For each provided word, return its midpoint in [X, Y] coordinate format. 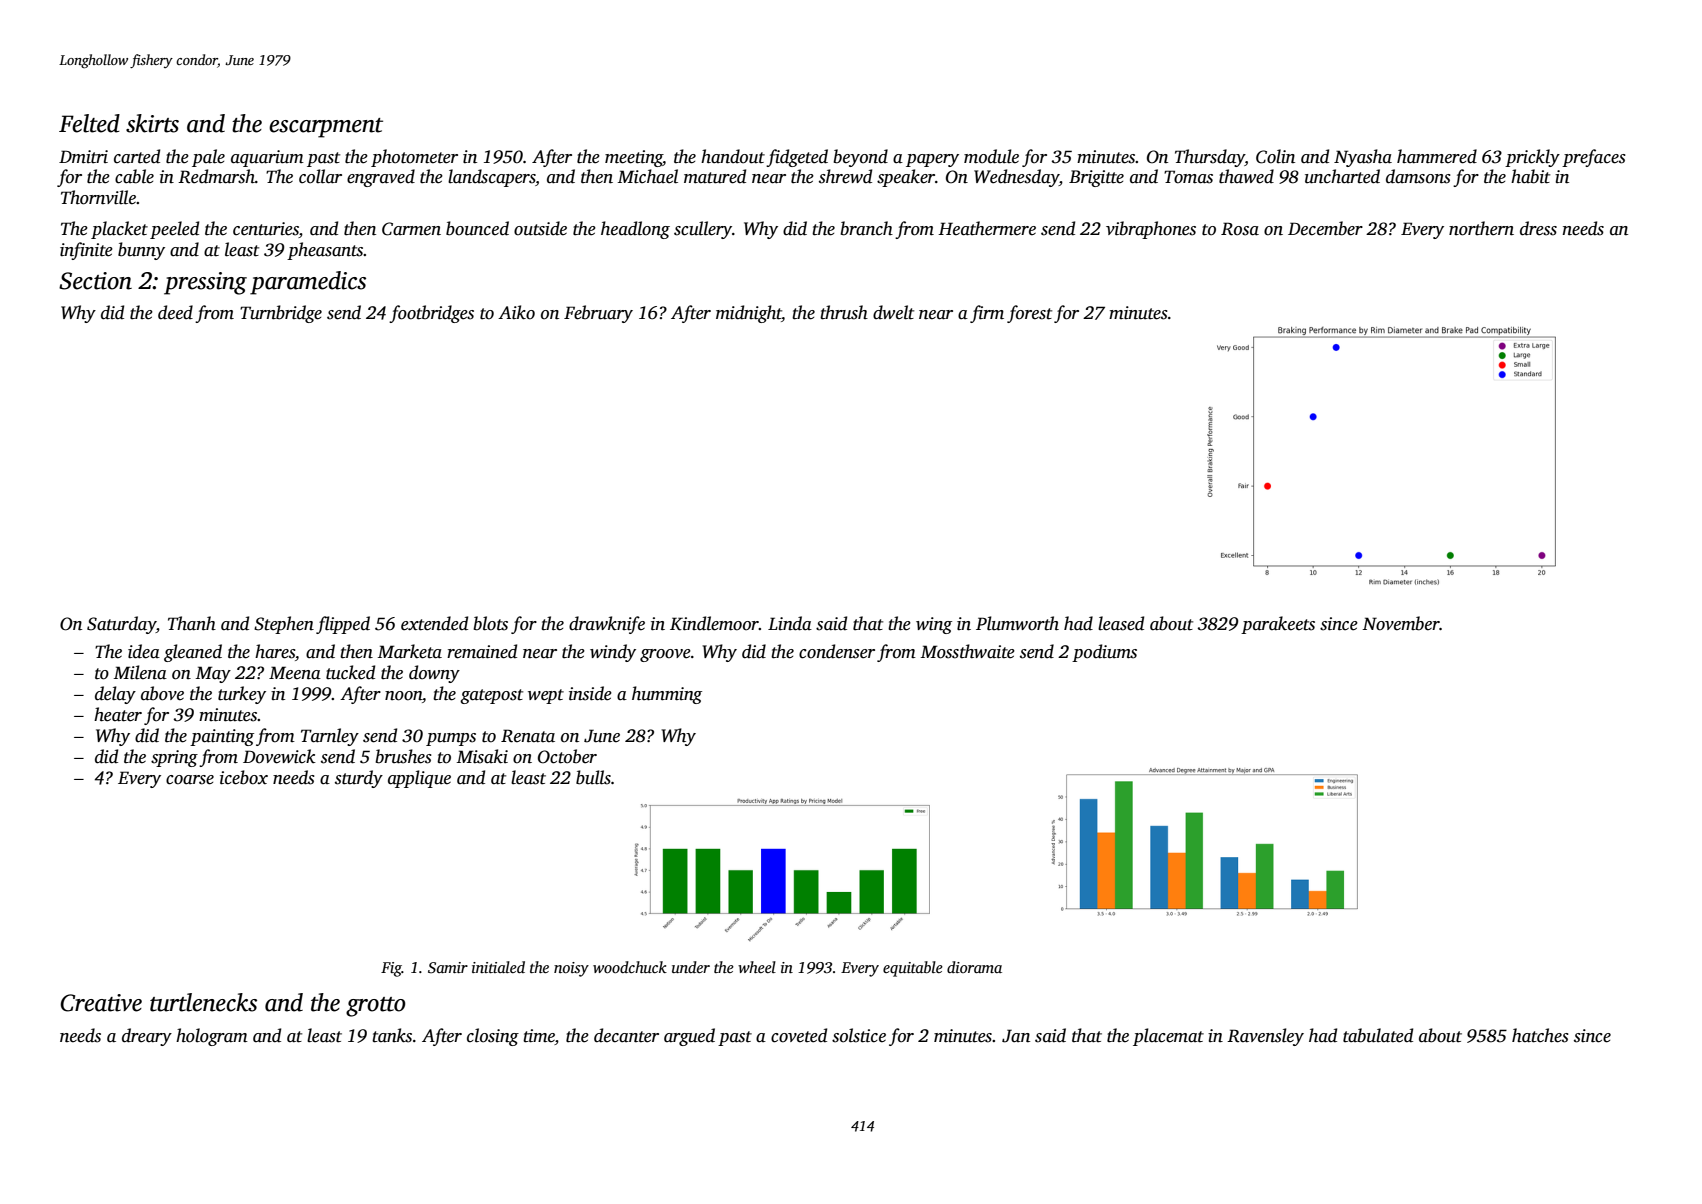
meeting [634, 158]
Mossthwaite [968, 651]
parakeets [1278, 625]
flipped [343, 625]
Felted [89, 123]
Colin [1275, 156]
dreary [147, 1037]
